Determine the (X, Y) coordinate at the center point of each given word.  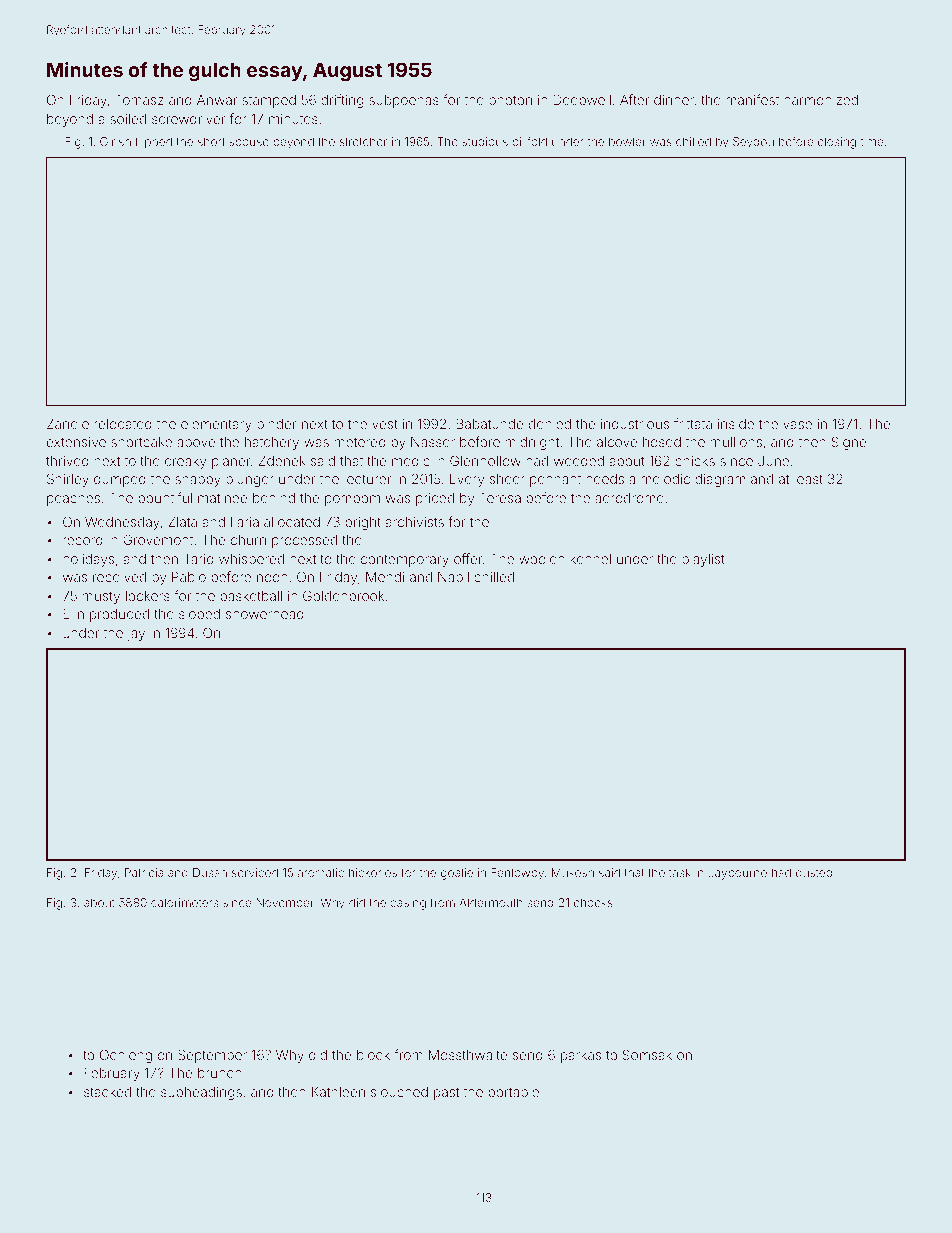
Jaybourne (737, 874)
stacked (107, 1092)
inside (736, 424)
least (809, 479)
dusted (814, 872)
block (373, 1055)
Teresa (500, 498)
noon (272, 578)
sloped (199, 615)
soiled (128, 119)
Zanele (68, 424)
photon (510, 101)
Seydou (753, 143)
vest (385, 424)
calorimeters (184, 902)
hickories (373, 872)
